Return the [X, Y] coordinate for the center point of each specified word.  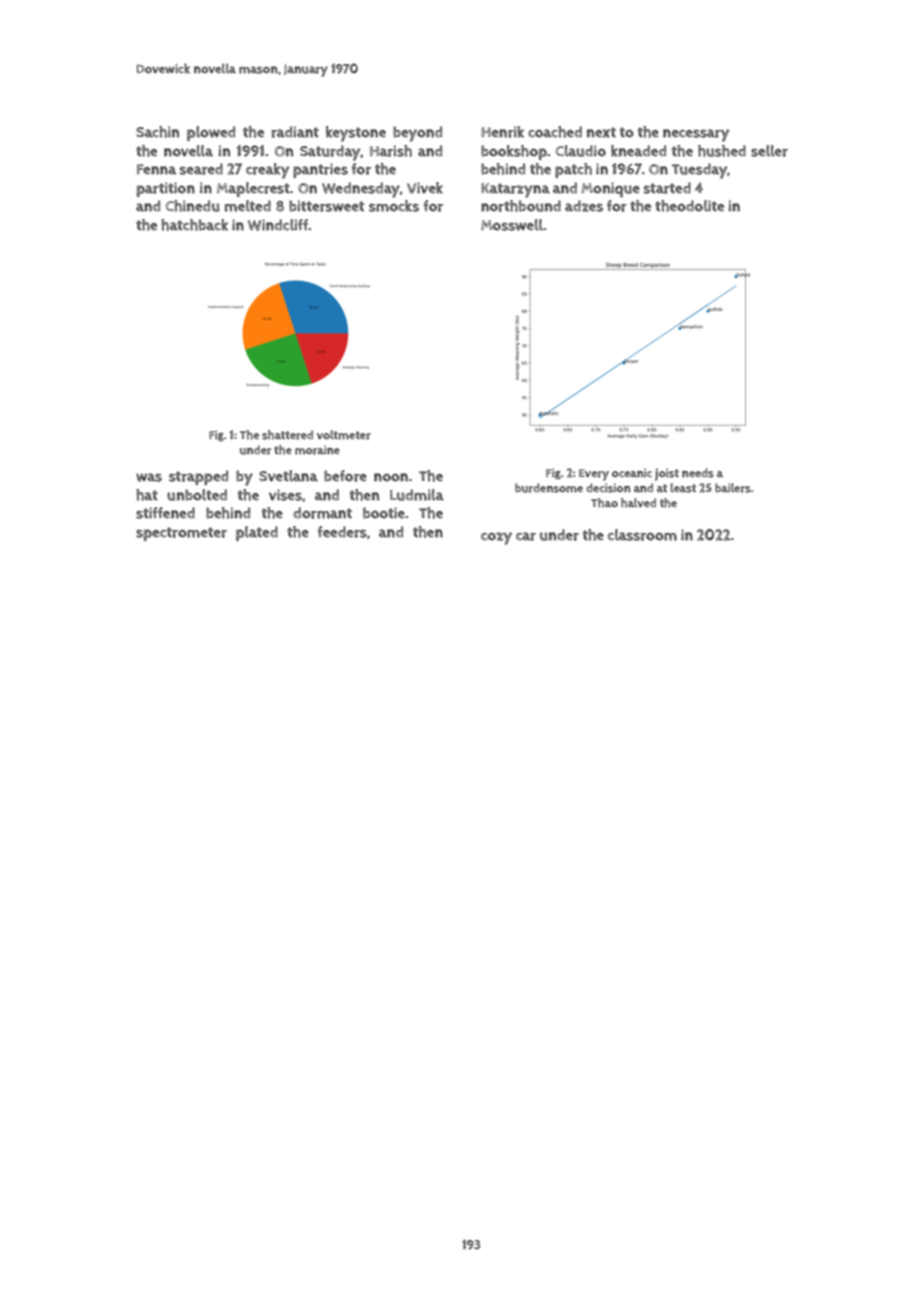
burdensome [549, 488]
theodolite [689, 206]
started [667, 188]
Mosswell [512, 225]
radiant [295, 132]
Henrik [502, 132]
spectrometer [181, 534]
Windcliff [278, 225]
